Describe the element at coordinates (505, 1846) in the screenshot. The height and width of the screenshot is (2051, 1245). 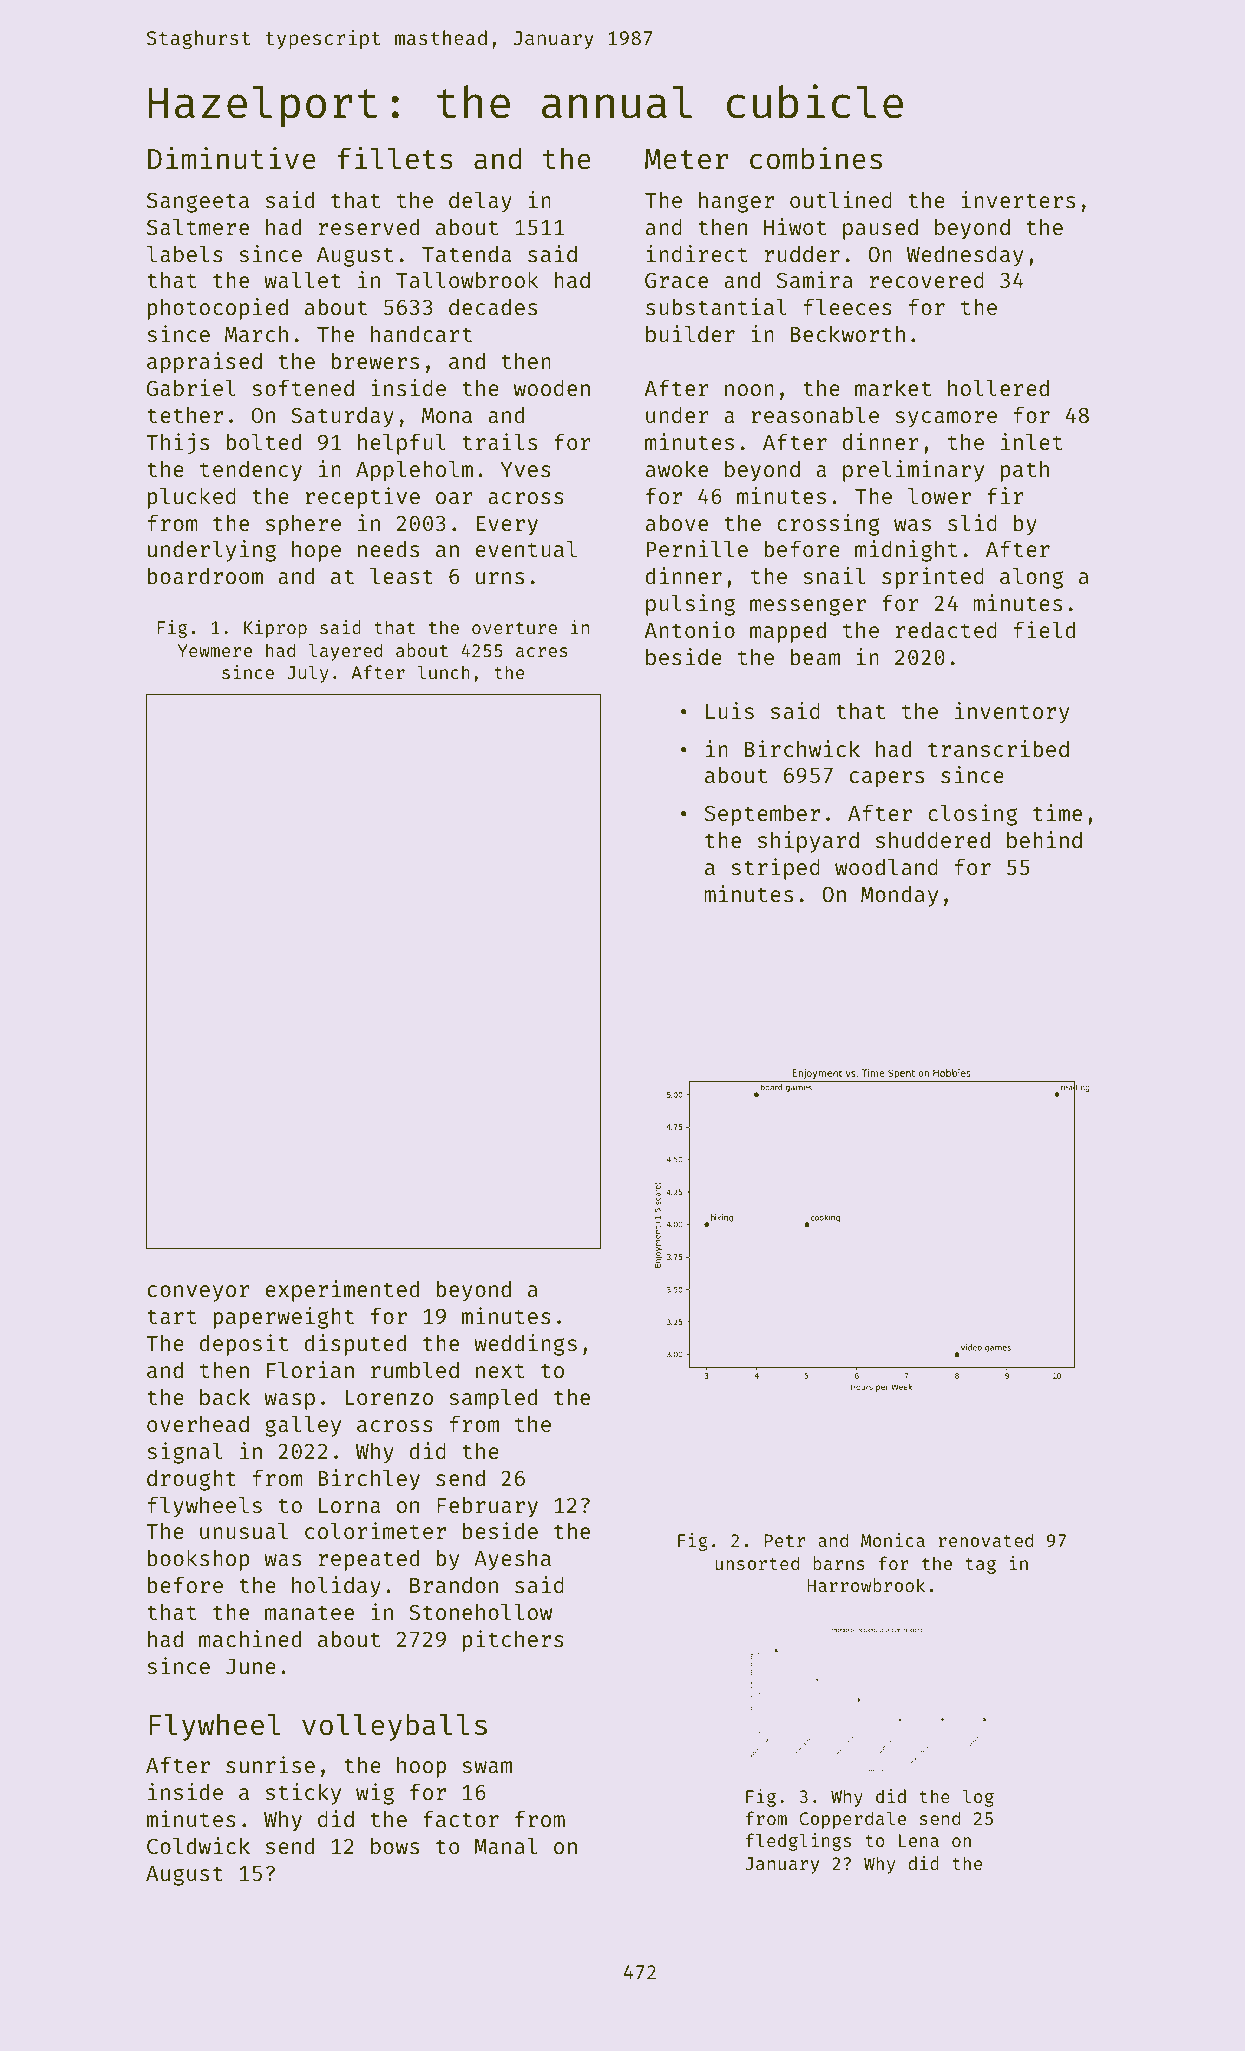
I see `Manal` at that location.
